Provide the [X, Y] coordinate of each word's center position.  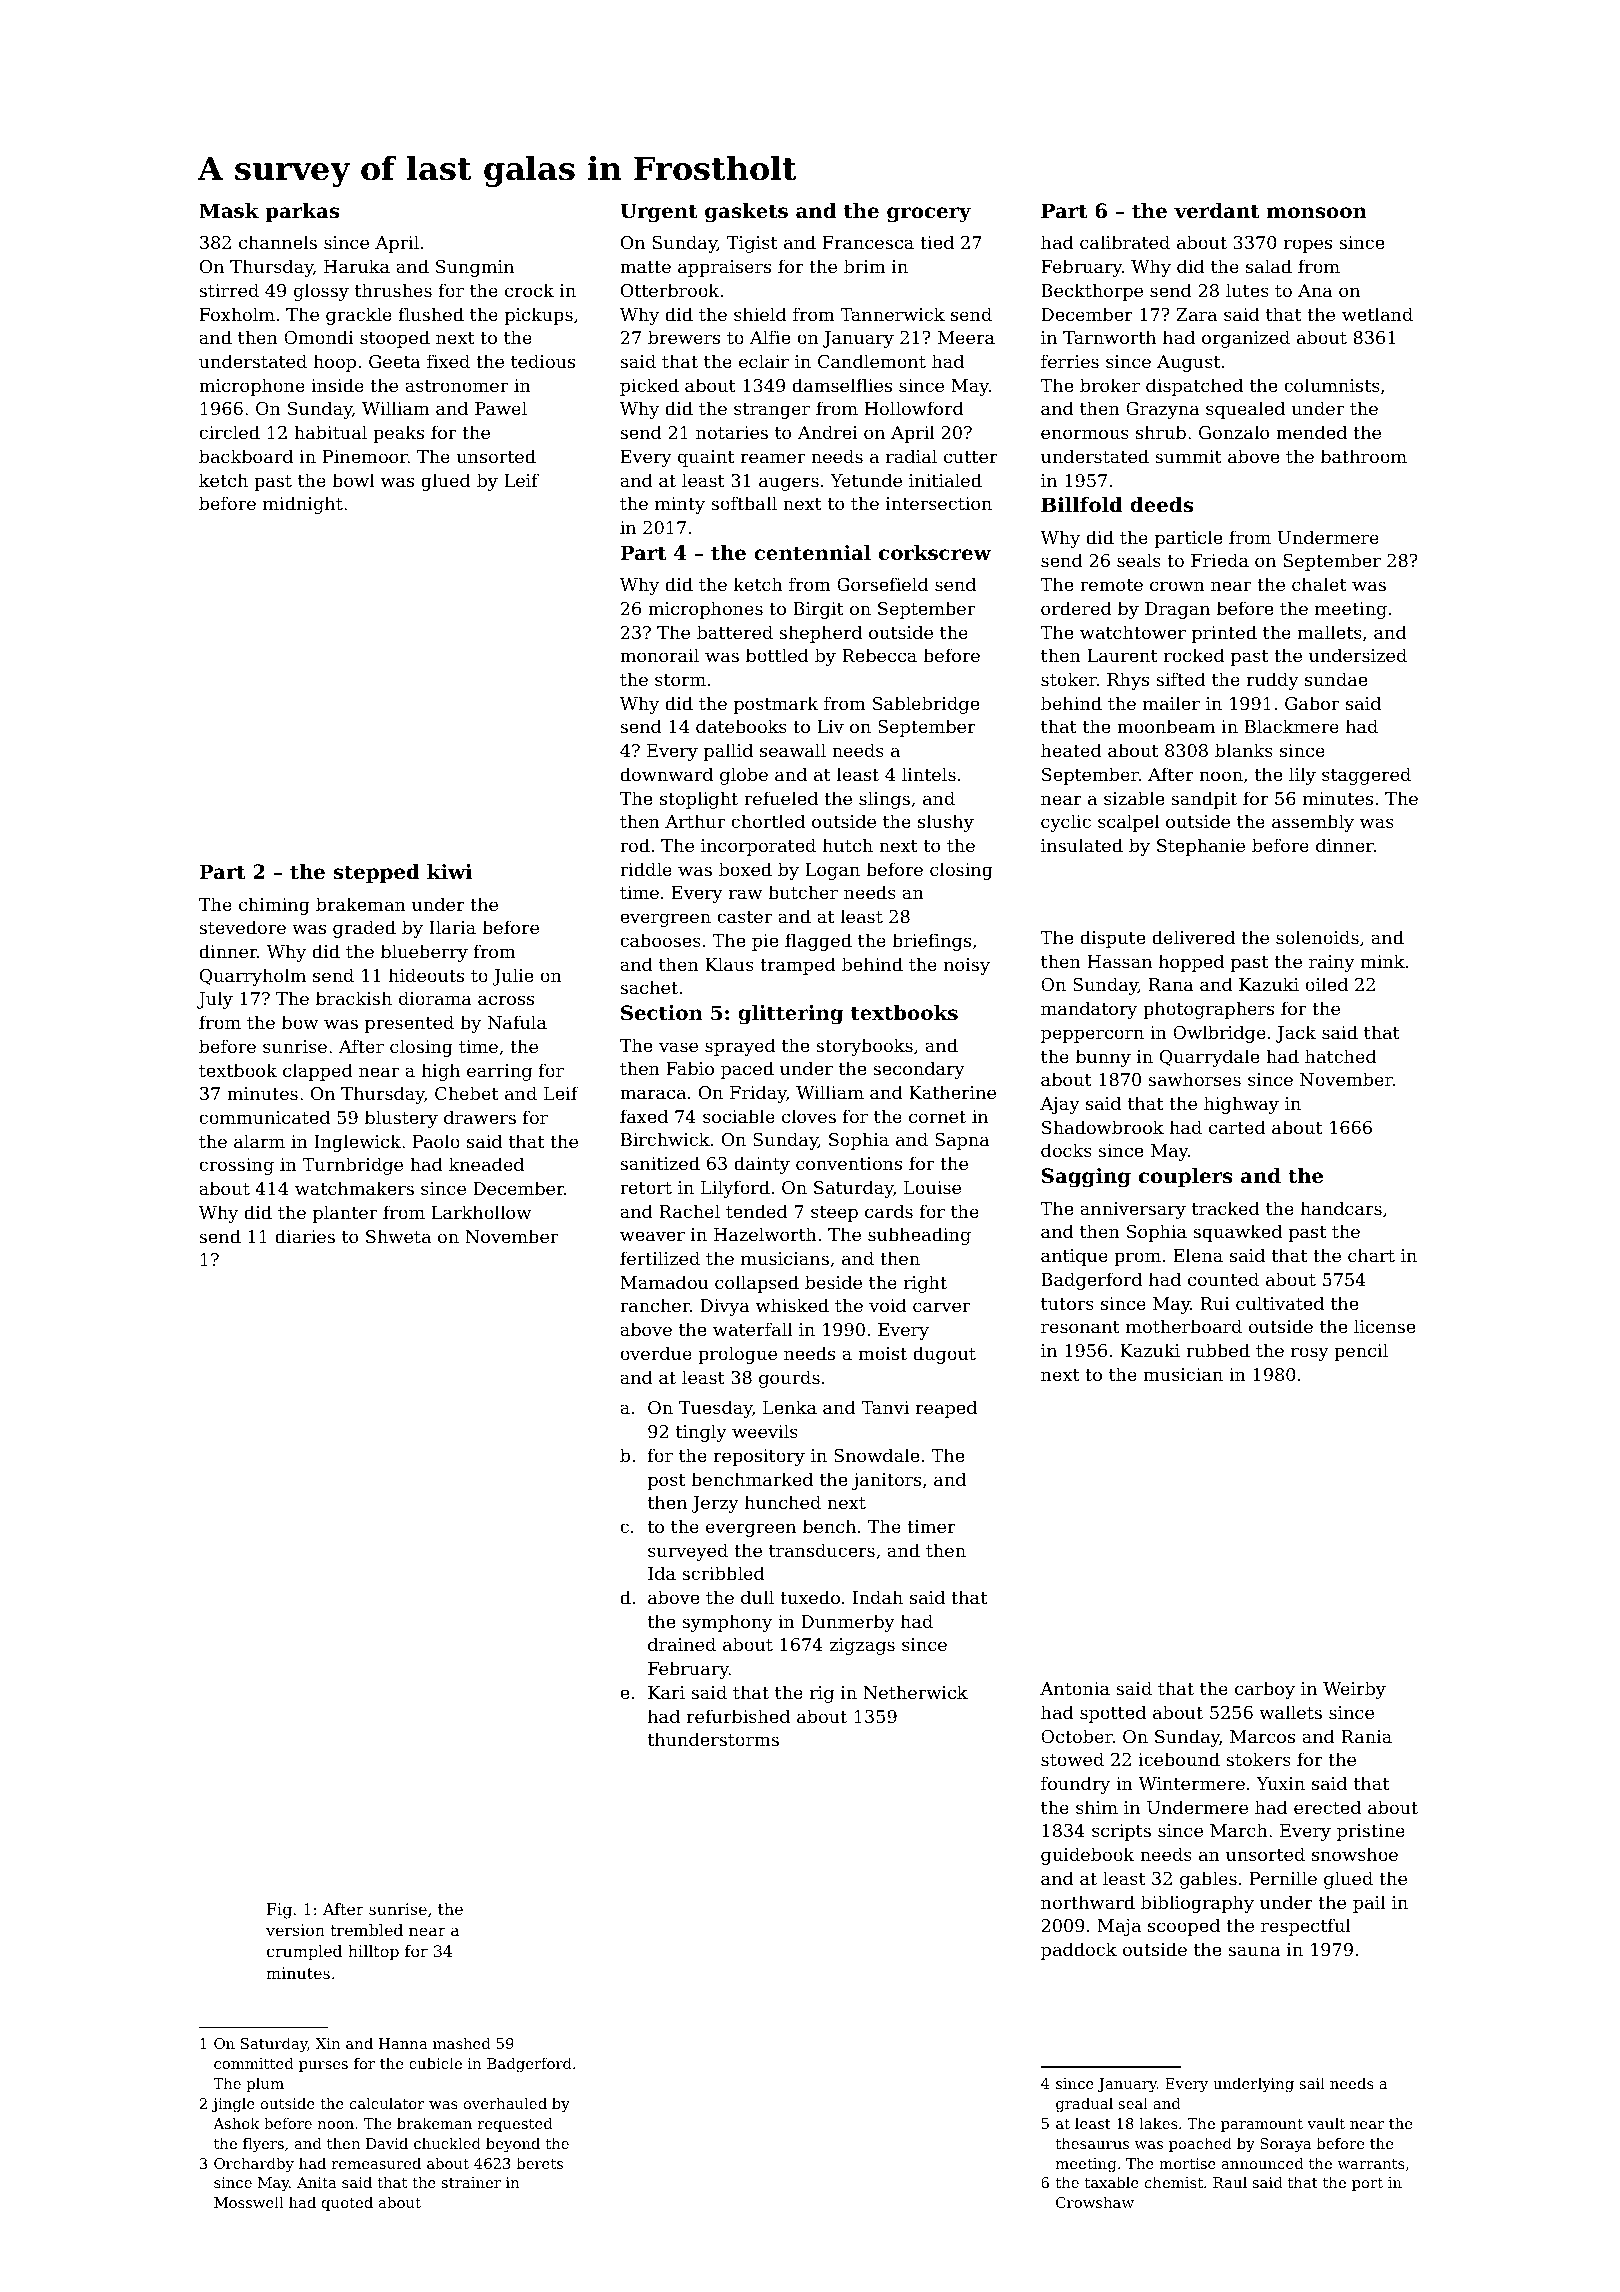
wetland [1377, 314]
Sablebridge [926, 705]
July [215, 1000]
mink [1382, 961]
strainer [471, 2182]
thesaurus [1092, 2143]
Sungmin [475, 268]
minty [680, 505]
